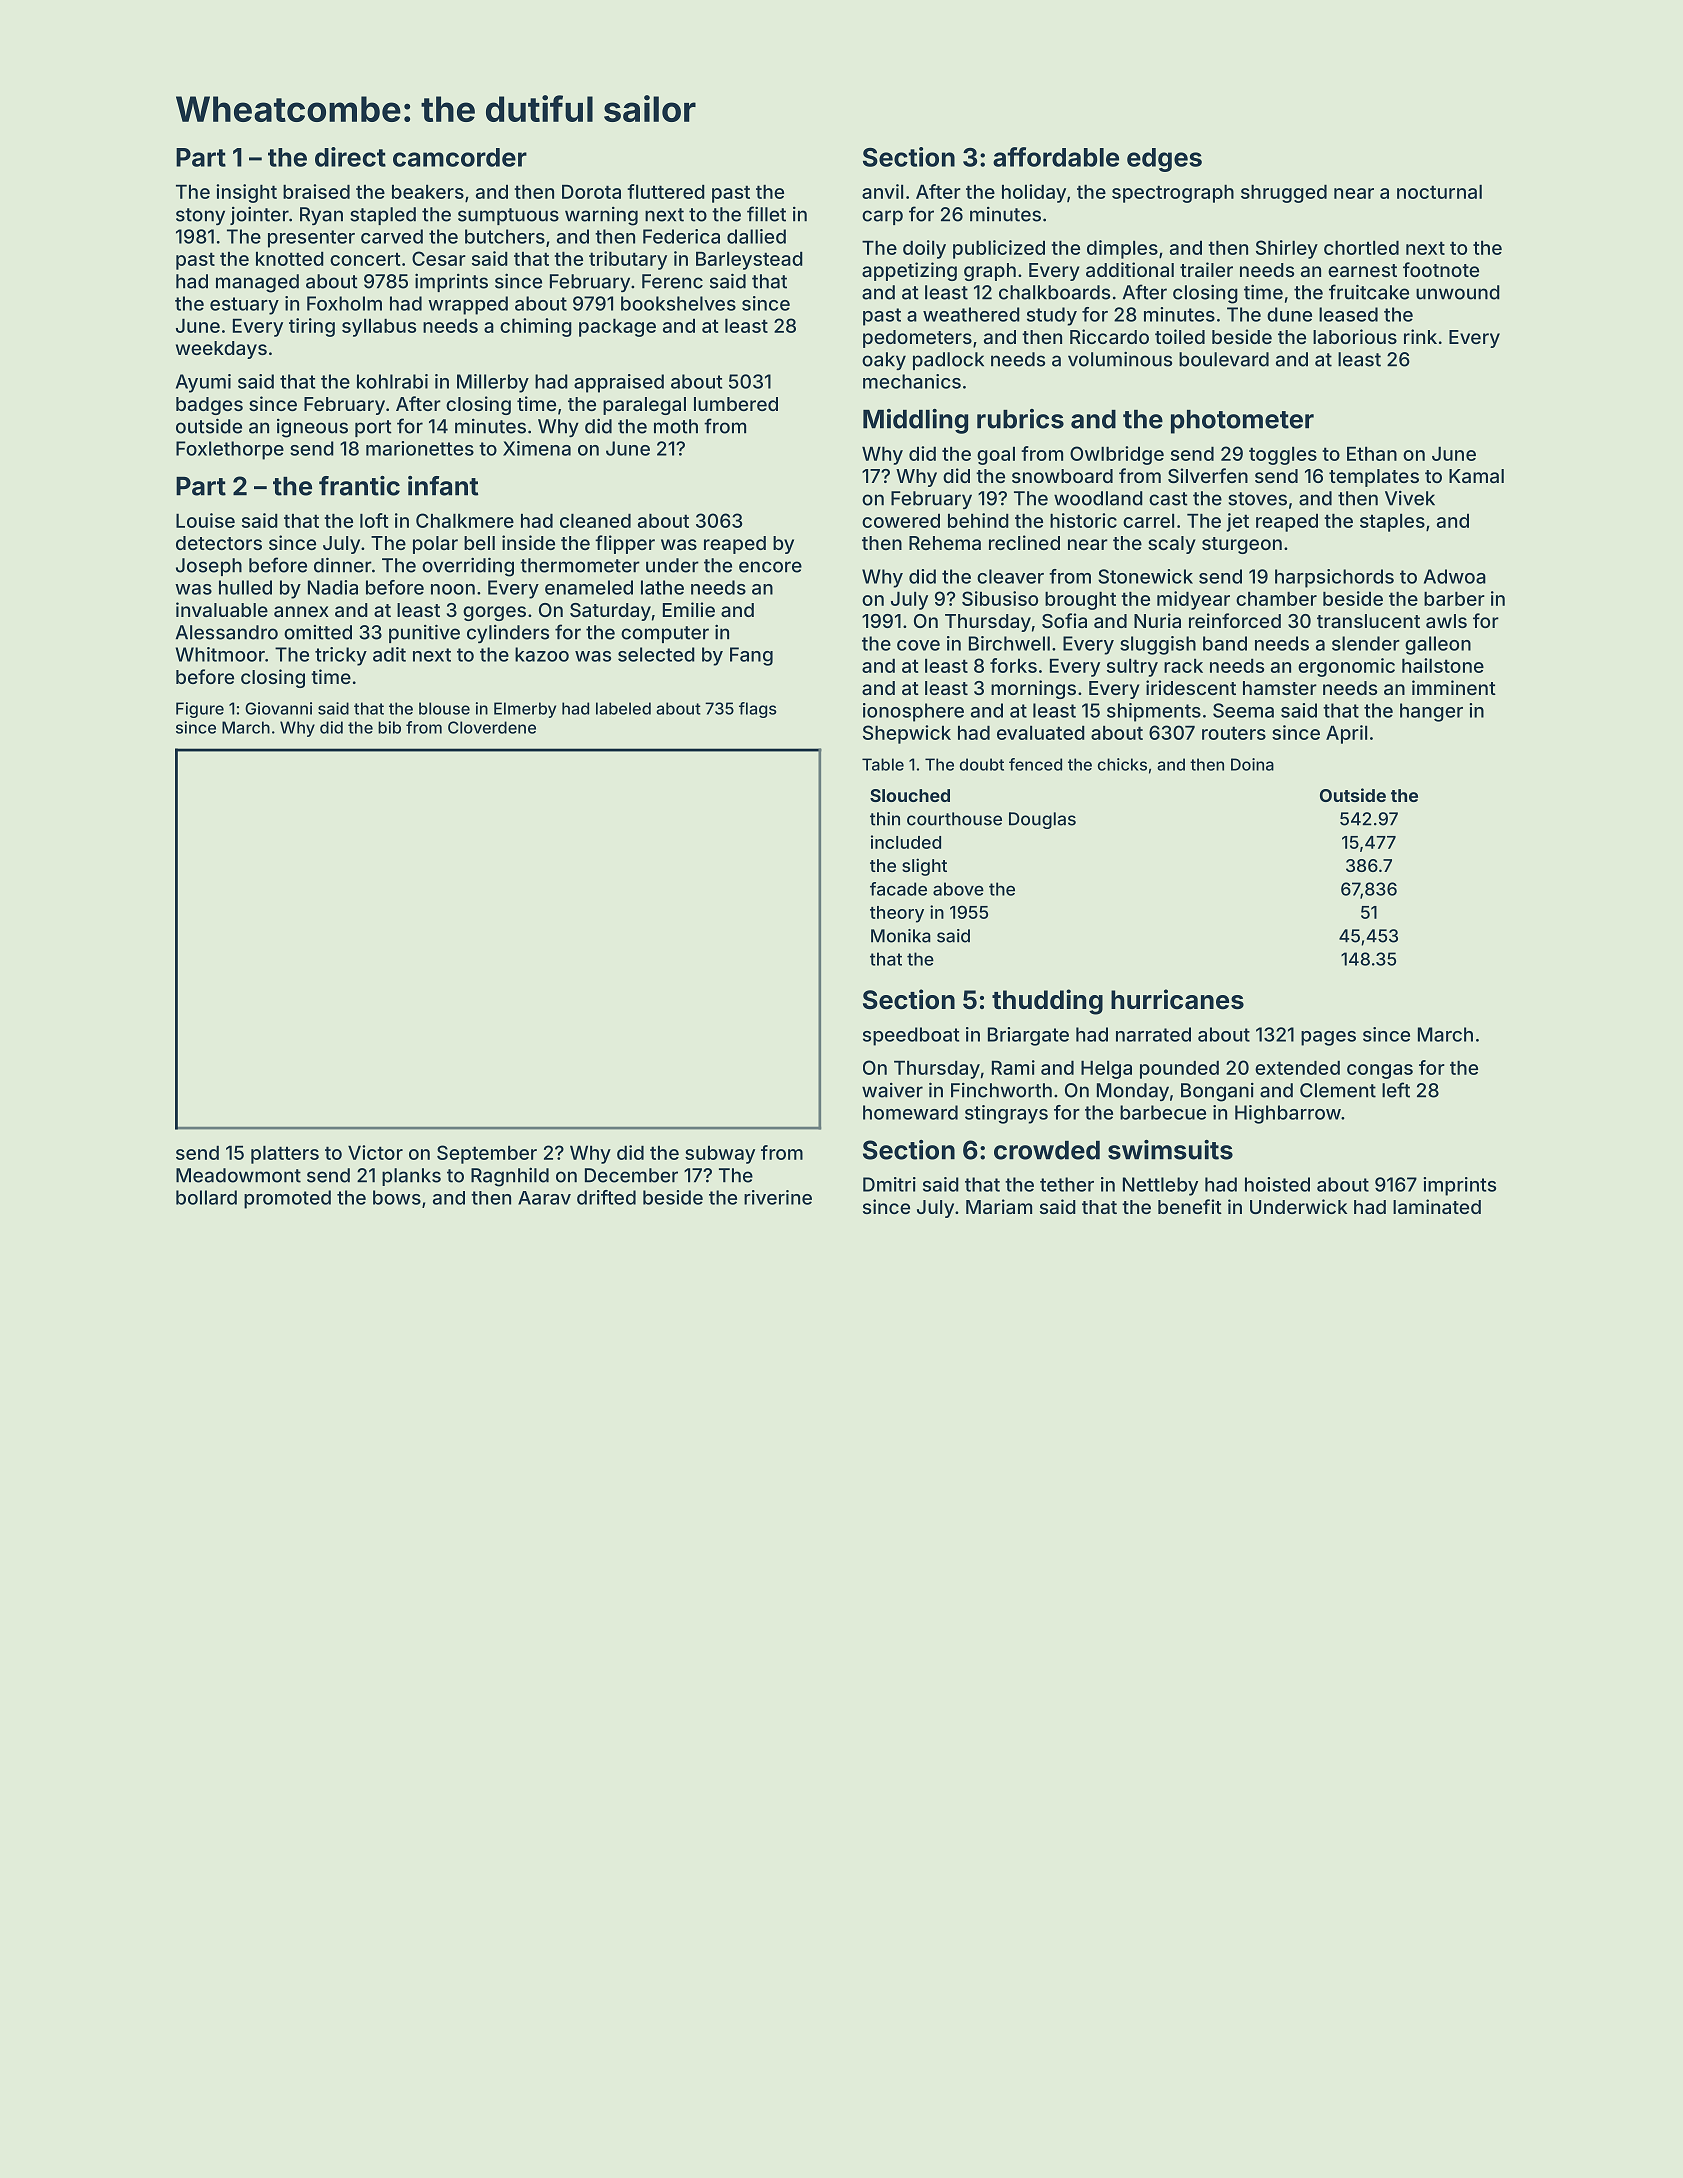 This image has width=1683, height=2178. Describe the element at coordinates (898, 889) in the image. I see `facade` at that location.
